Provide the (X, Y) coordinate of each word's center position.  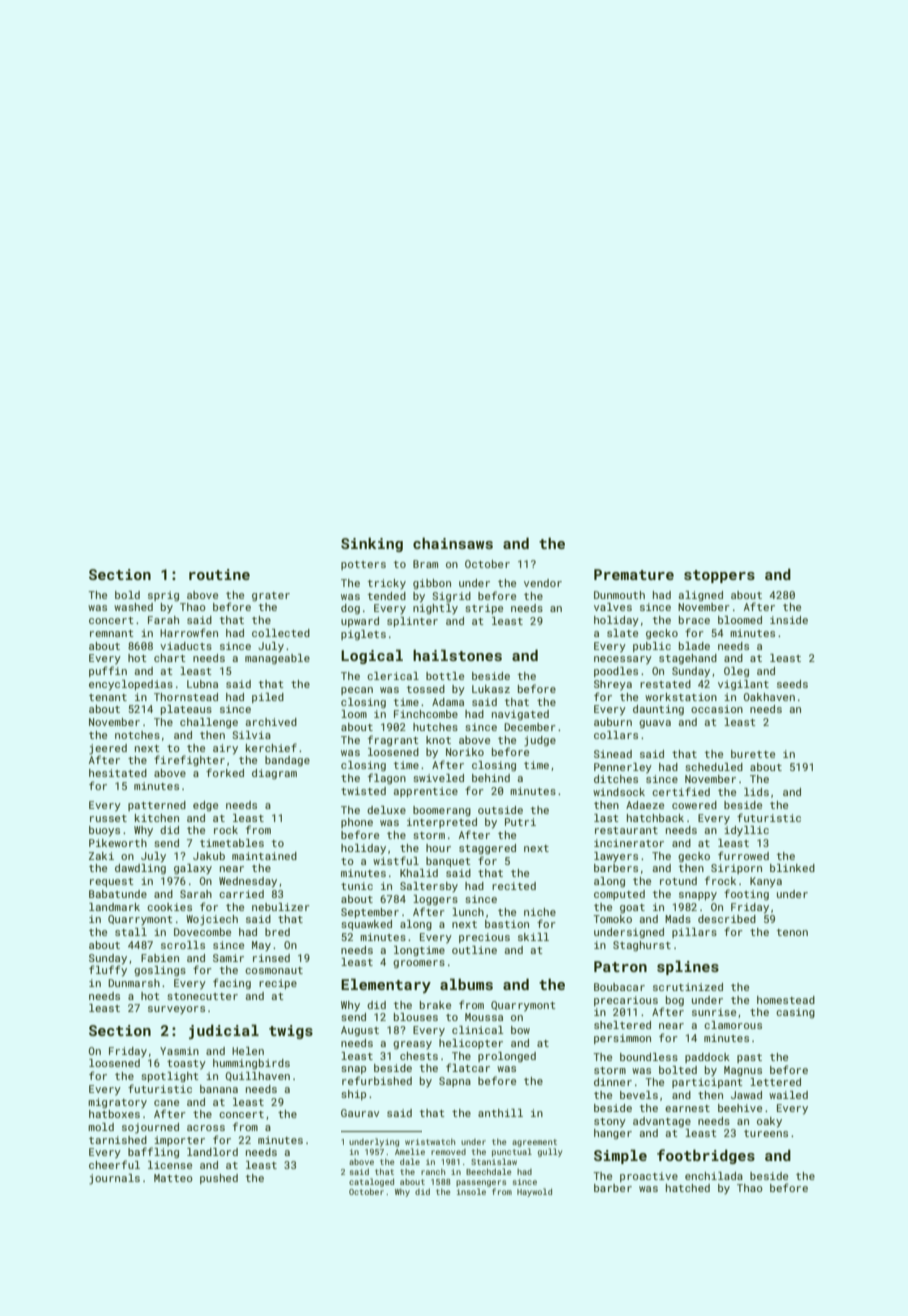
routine (219, 574)
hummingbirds (251, 1064)
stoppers (719, 576)
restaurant (626, 830)
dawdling (140, 869)
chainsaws (453, 543)
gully (550, 1152)
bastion (507, 924)
